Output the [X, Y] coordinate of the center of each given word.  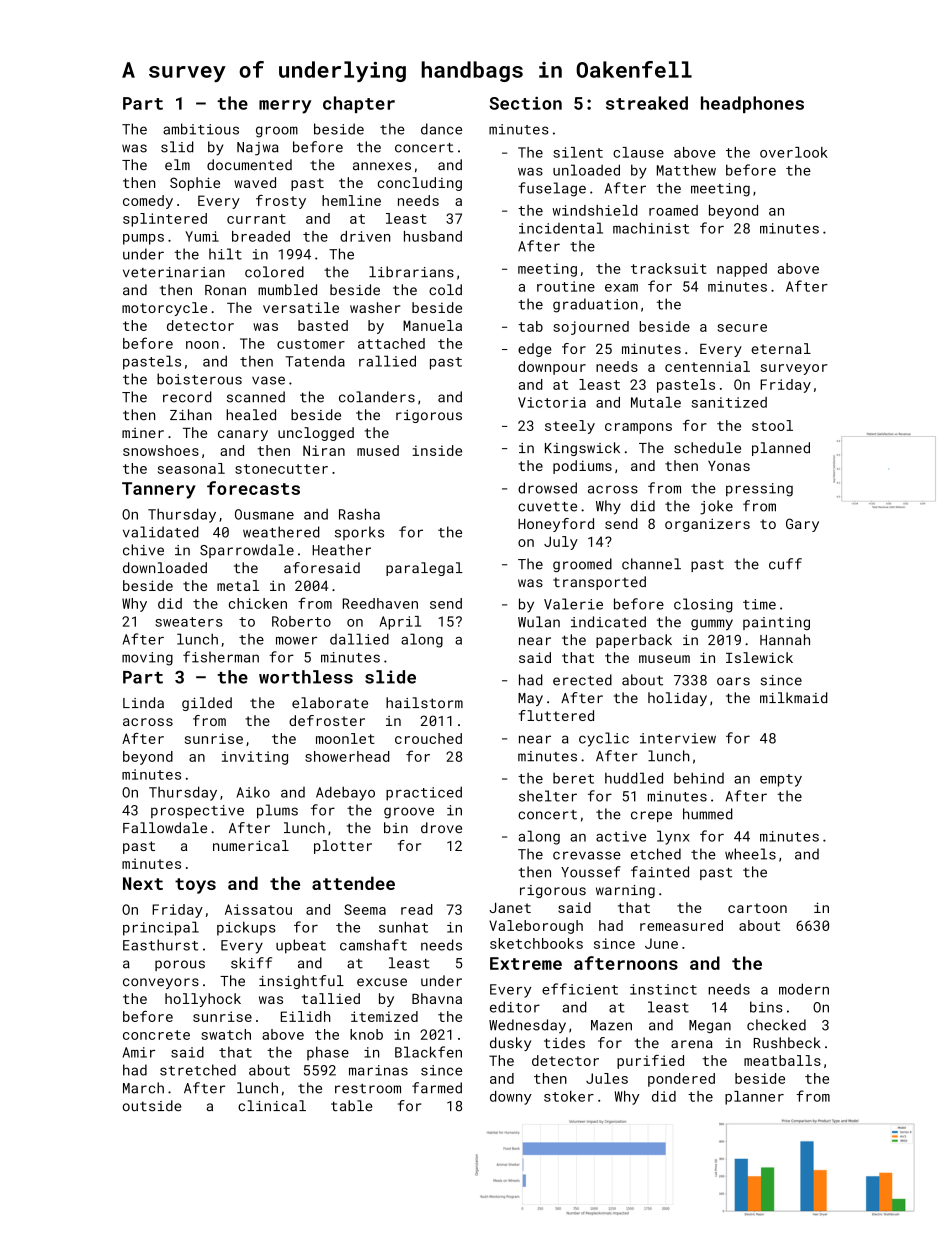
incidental [561, 228]
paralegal [424, 569]
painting [776, 623]
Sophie [195, 184]
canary [243, 435]
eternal [781, 348]
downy [511, 1098]
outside [152, 1106]
